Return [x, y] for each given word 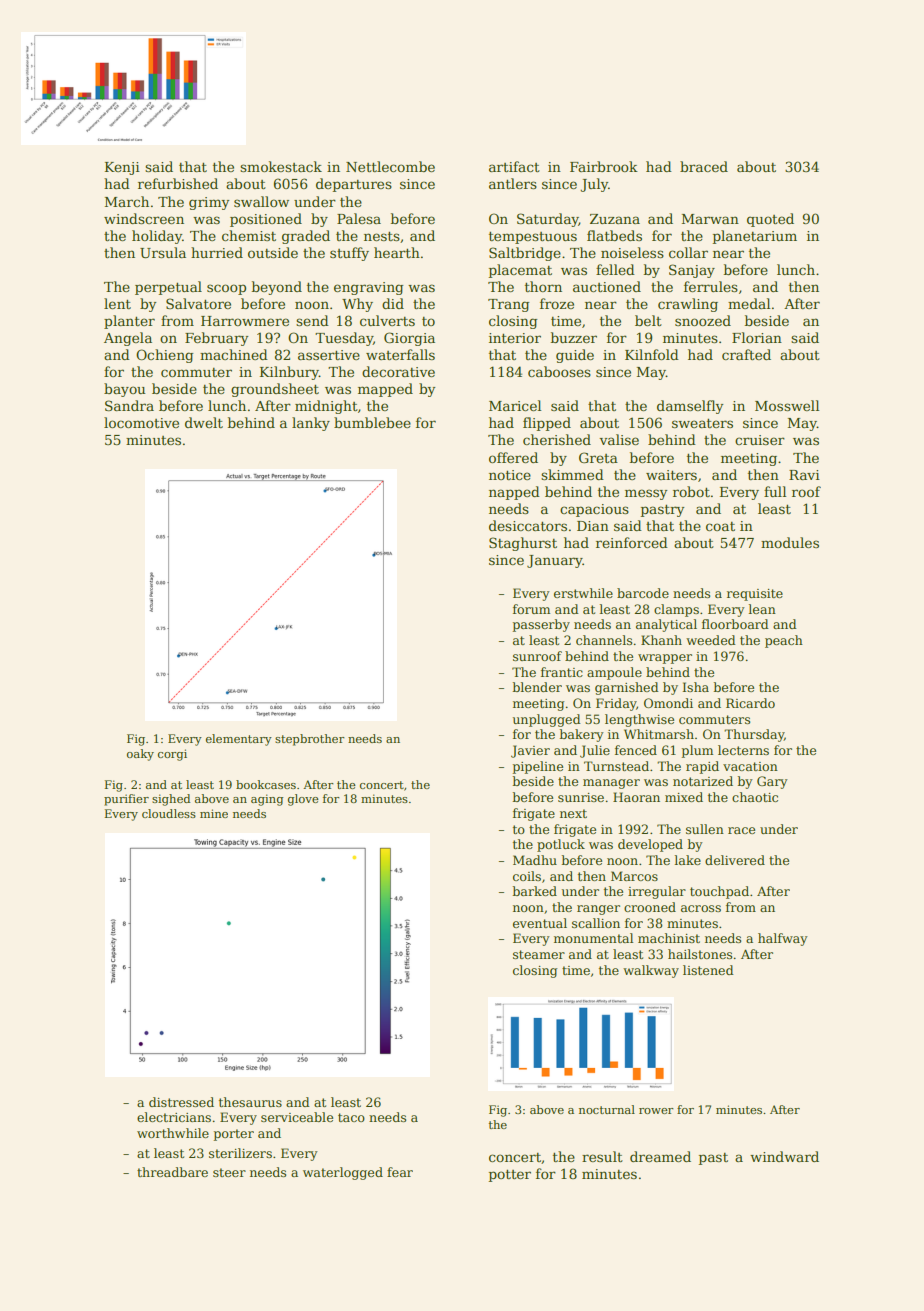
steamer [539, 954]
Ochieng [164, 356]
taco [351, 1117]
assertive [329, 355]
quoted [770, 220]
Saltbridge [525, 254]
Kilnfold [652, 354]
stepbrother [310, 740]
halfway [783, 939]
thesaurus [250, 1102]
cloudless [169, 813]
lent [117, 303]
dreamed [660, 1156]
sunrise [581, 797]
